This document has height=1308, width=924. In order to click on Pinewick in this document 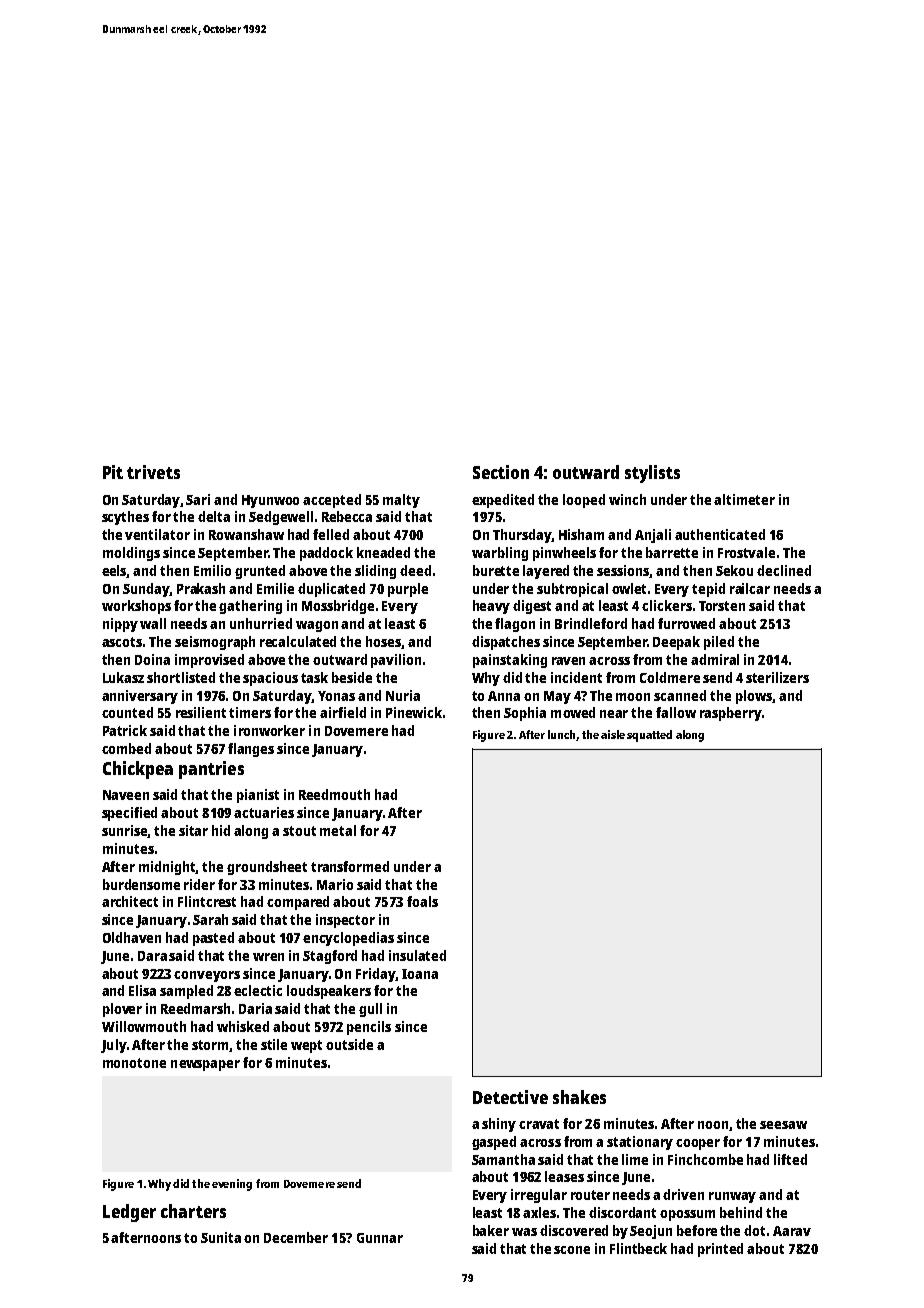, I will do `click(414, 712)`.
